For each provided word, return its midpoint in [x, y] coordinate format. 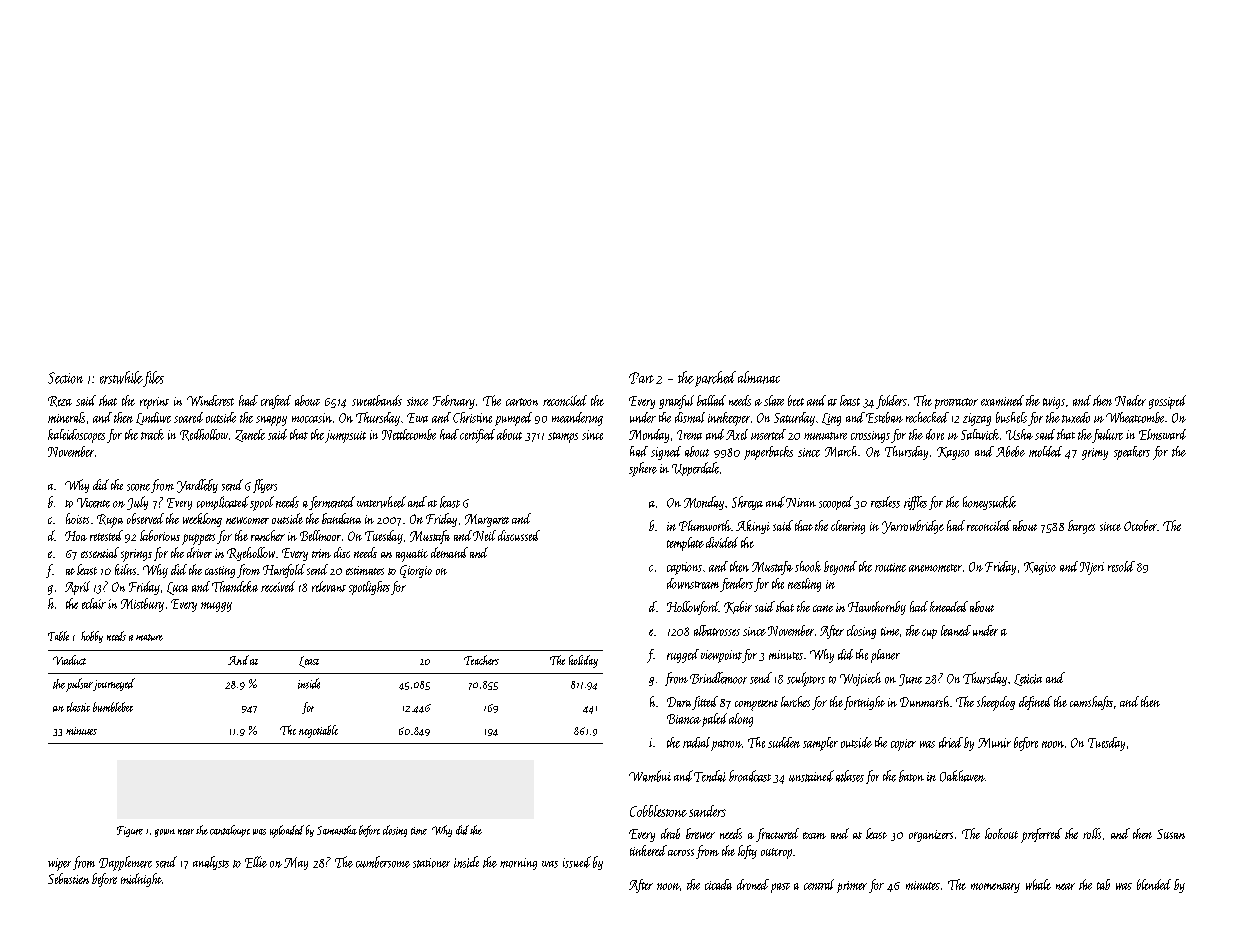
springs [136, 555]
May [296, 863]
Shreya [747, 503]
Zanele [250, 435]
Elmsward [1162, 434]
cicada [718, 884]
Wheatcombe [1135, 417]
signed [666, 453]
